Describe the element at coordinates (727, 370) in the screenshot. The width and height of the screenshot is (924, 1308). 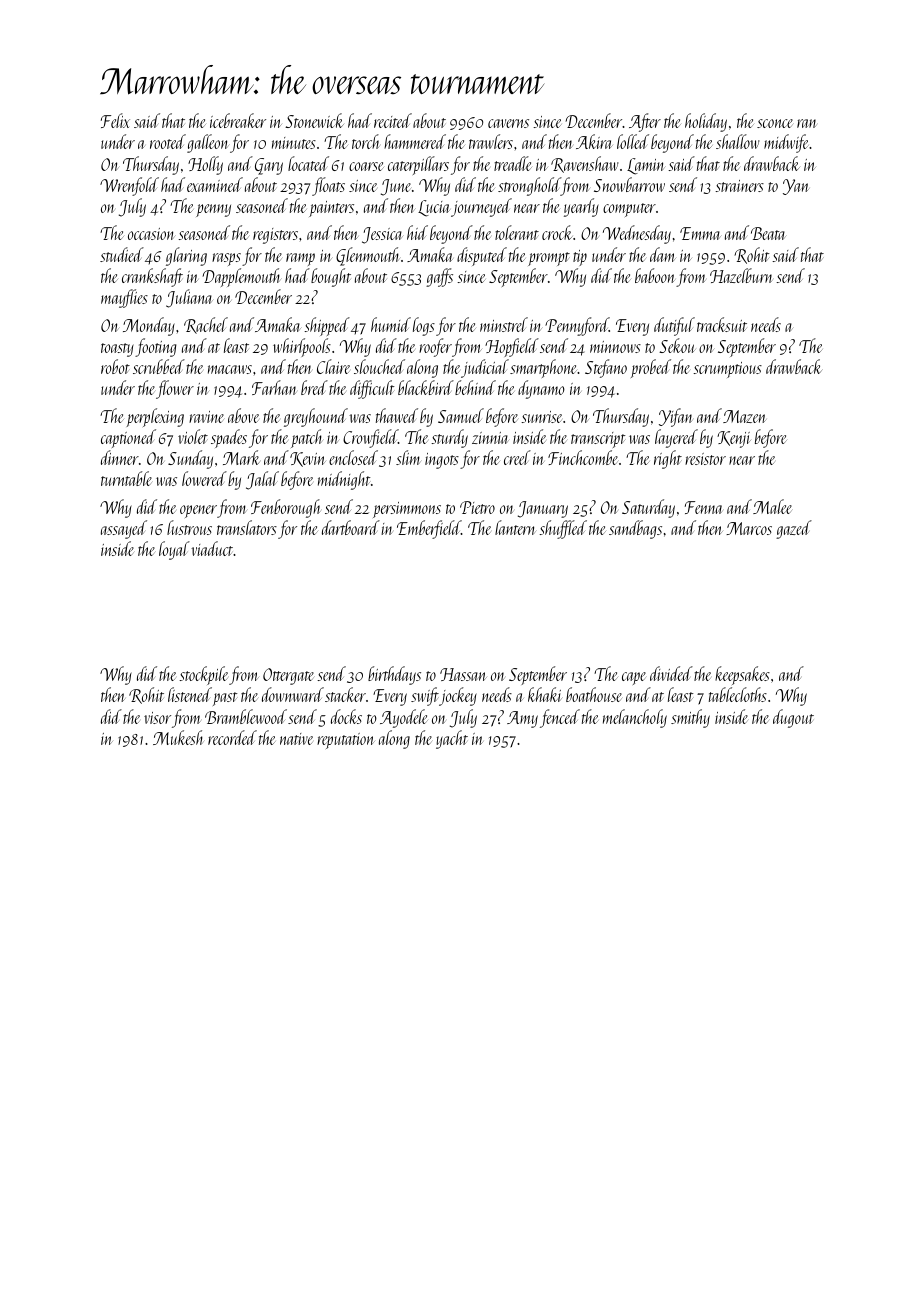
I see `scrumptious` at that location.
